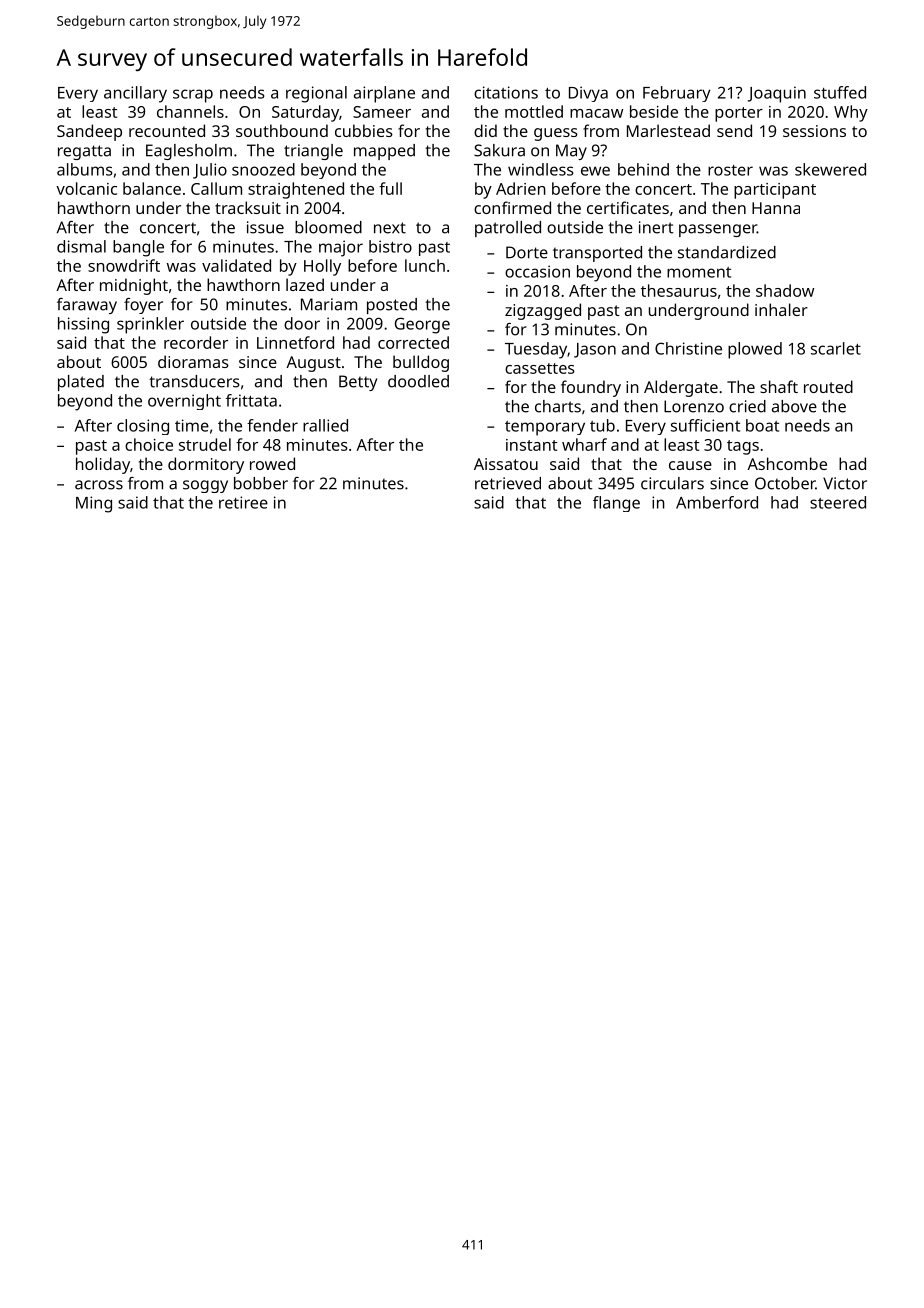 The width and height of the screenshot is (924, 1308). What do you see at coordinates (679, 290) in the screenshot?
I see `thesaurus` at bounding box center [679, 290].
